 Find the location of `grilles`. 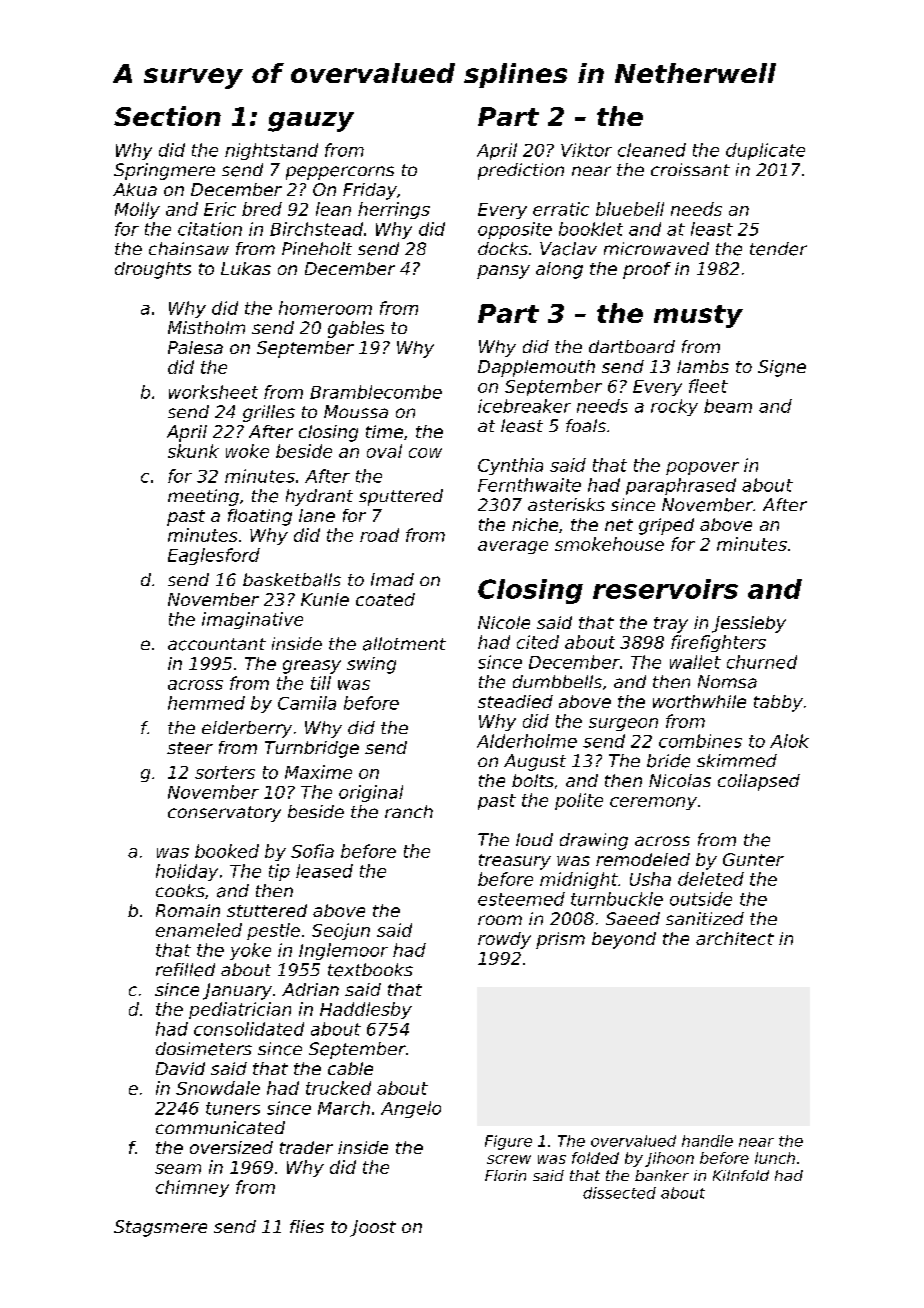

grilles is located at coordinates (269, 413).
